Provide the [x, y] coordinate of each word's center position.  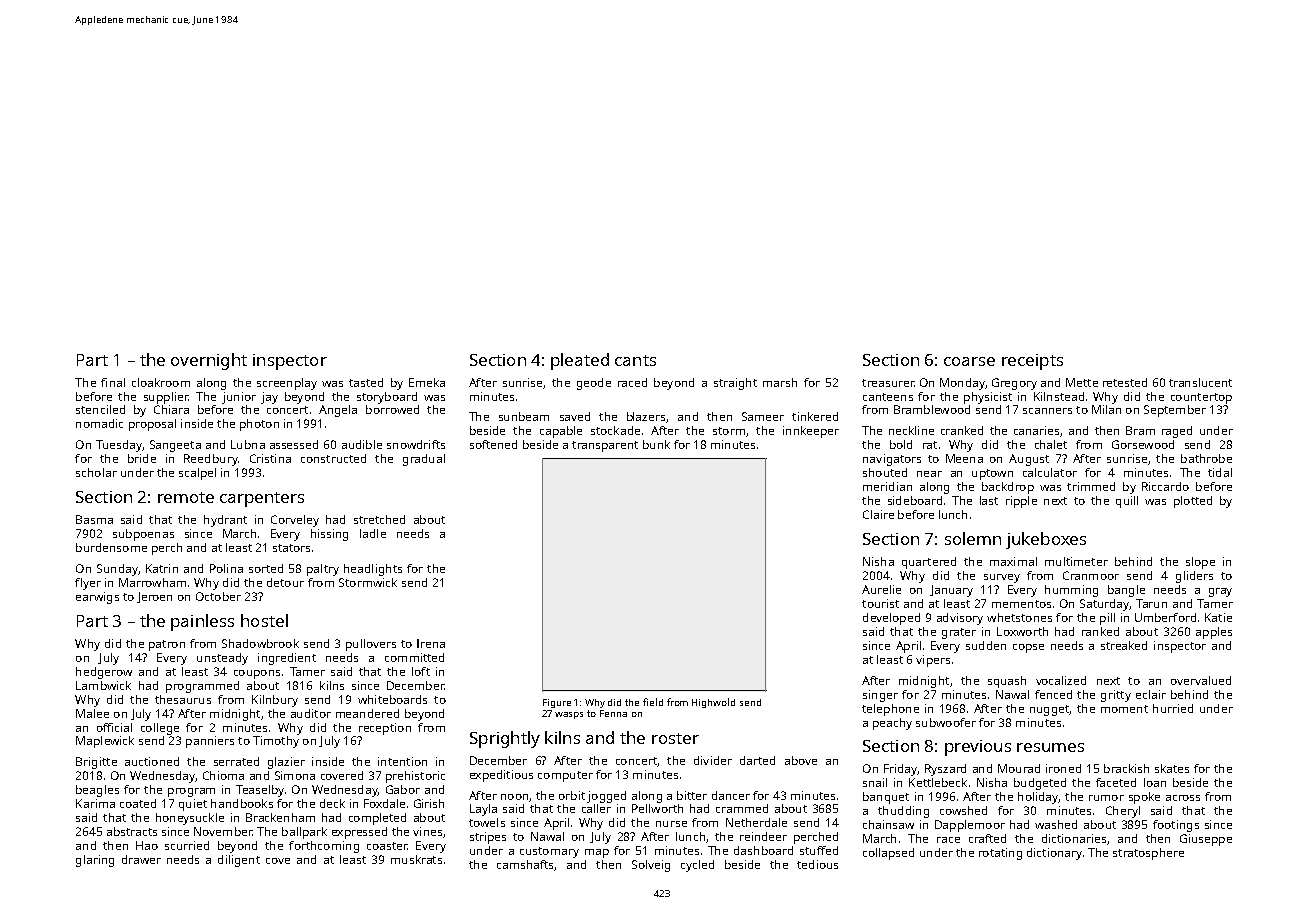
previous [978, 748]
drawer [141, 859]
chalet [1051, 444]
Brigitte [96, 763]
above [801, 760]
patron [167, 645]
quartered [929, 563]
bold [901, 444]
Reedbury [211, 460]
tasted [366, 382]
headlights [373, 570]
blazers [646, 416]
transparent [605, 446]
